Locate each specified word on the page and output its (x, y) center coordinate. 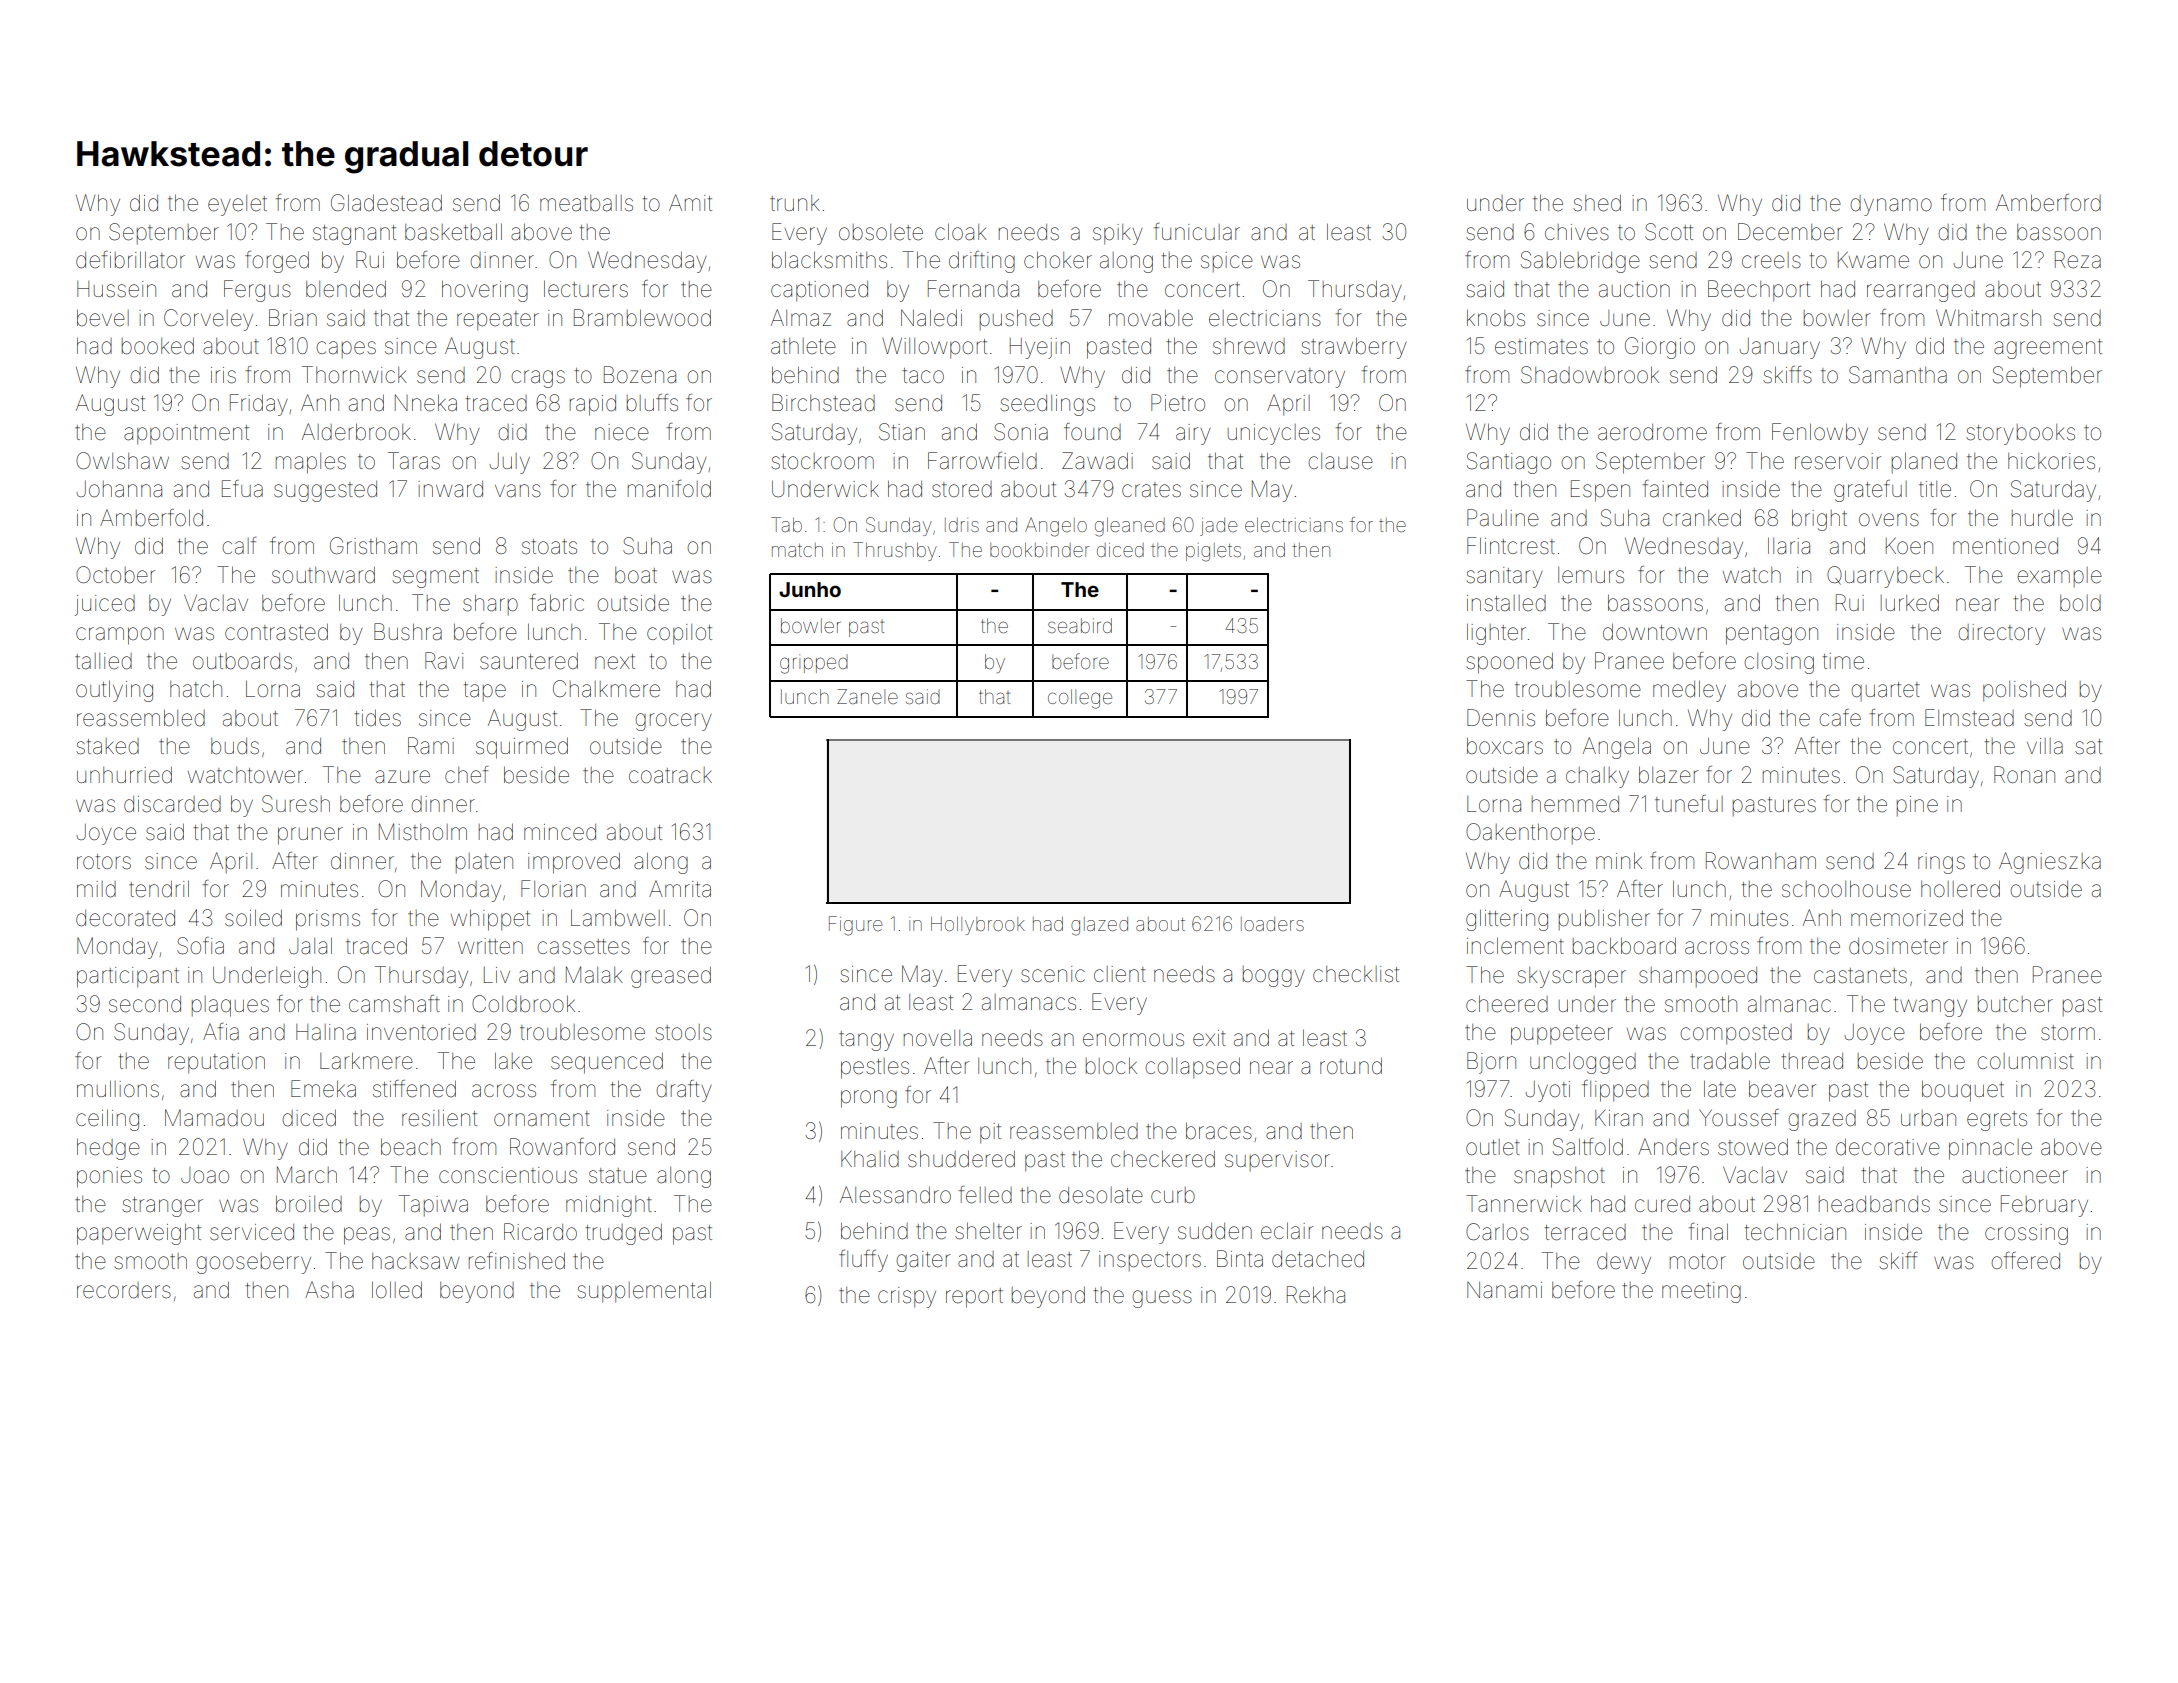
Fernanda (973, 289)
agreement (2048, 349)
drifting (982, 262)
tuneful (1689, 804)
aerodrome (1652, 432)
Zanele (867, 696)
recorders (124, 1290)
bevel (103, 318)
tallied (103, 661)
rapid (593, 405)
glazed (1099, 926)
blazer (1668, 775)
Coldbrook (523, 1004)
